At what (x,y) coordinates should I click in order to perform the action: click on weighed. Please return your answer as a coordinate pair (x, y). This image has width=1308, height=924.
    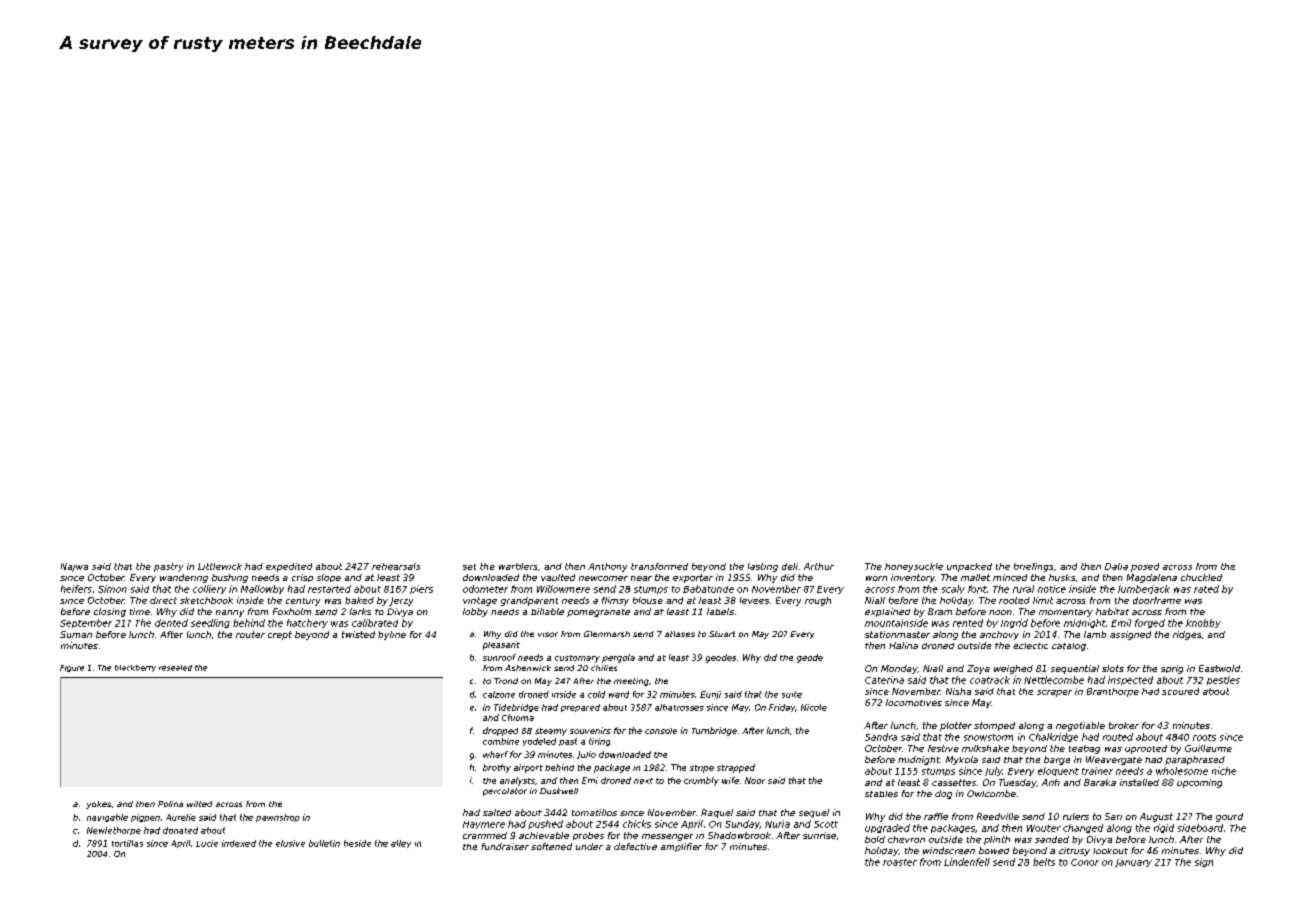
    Looking at the image, I should click on (1013, 669).
